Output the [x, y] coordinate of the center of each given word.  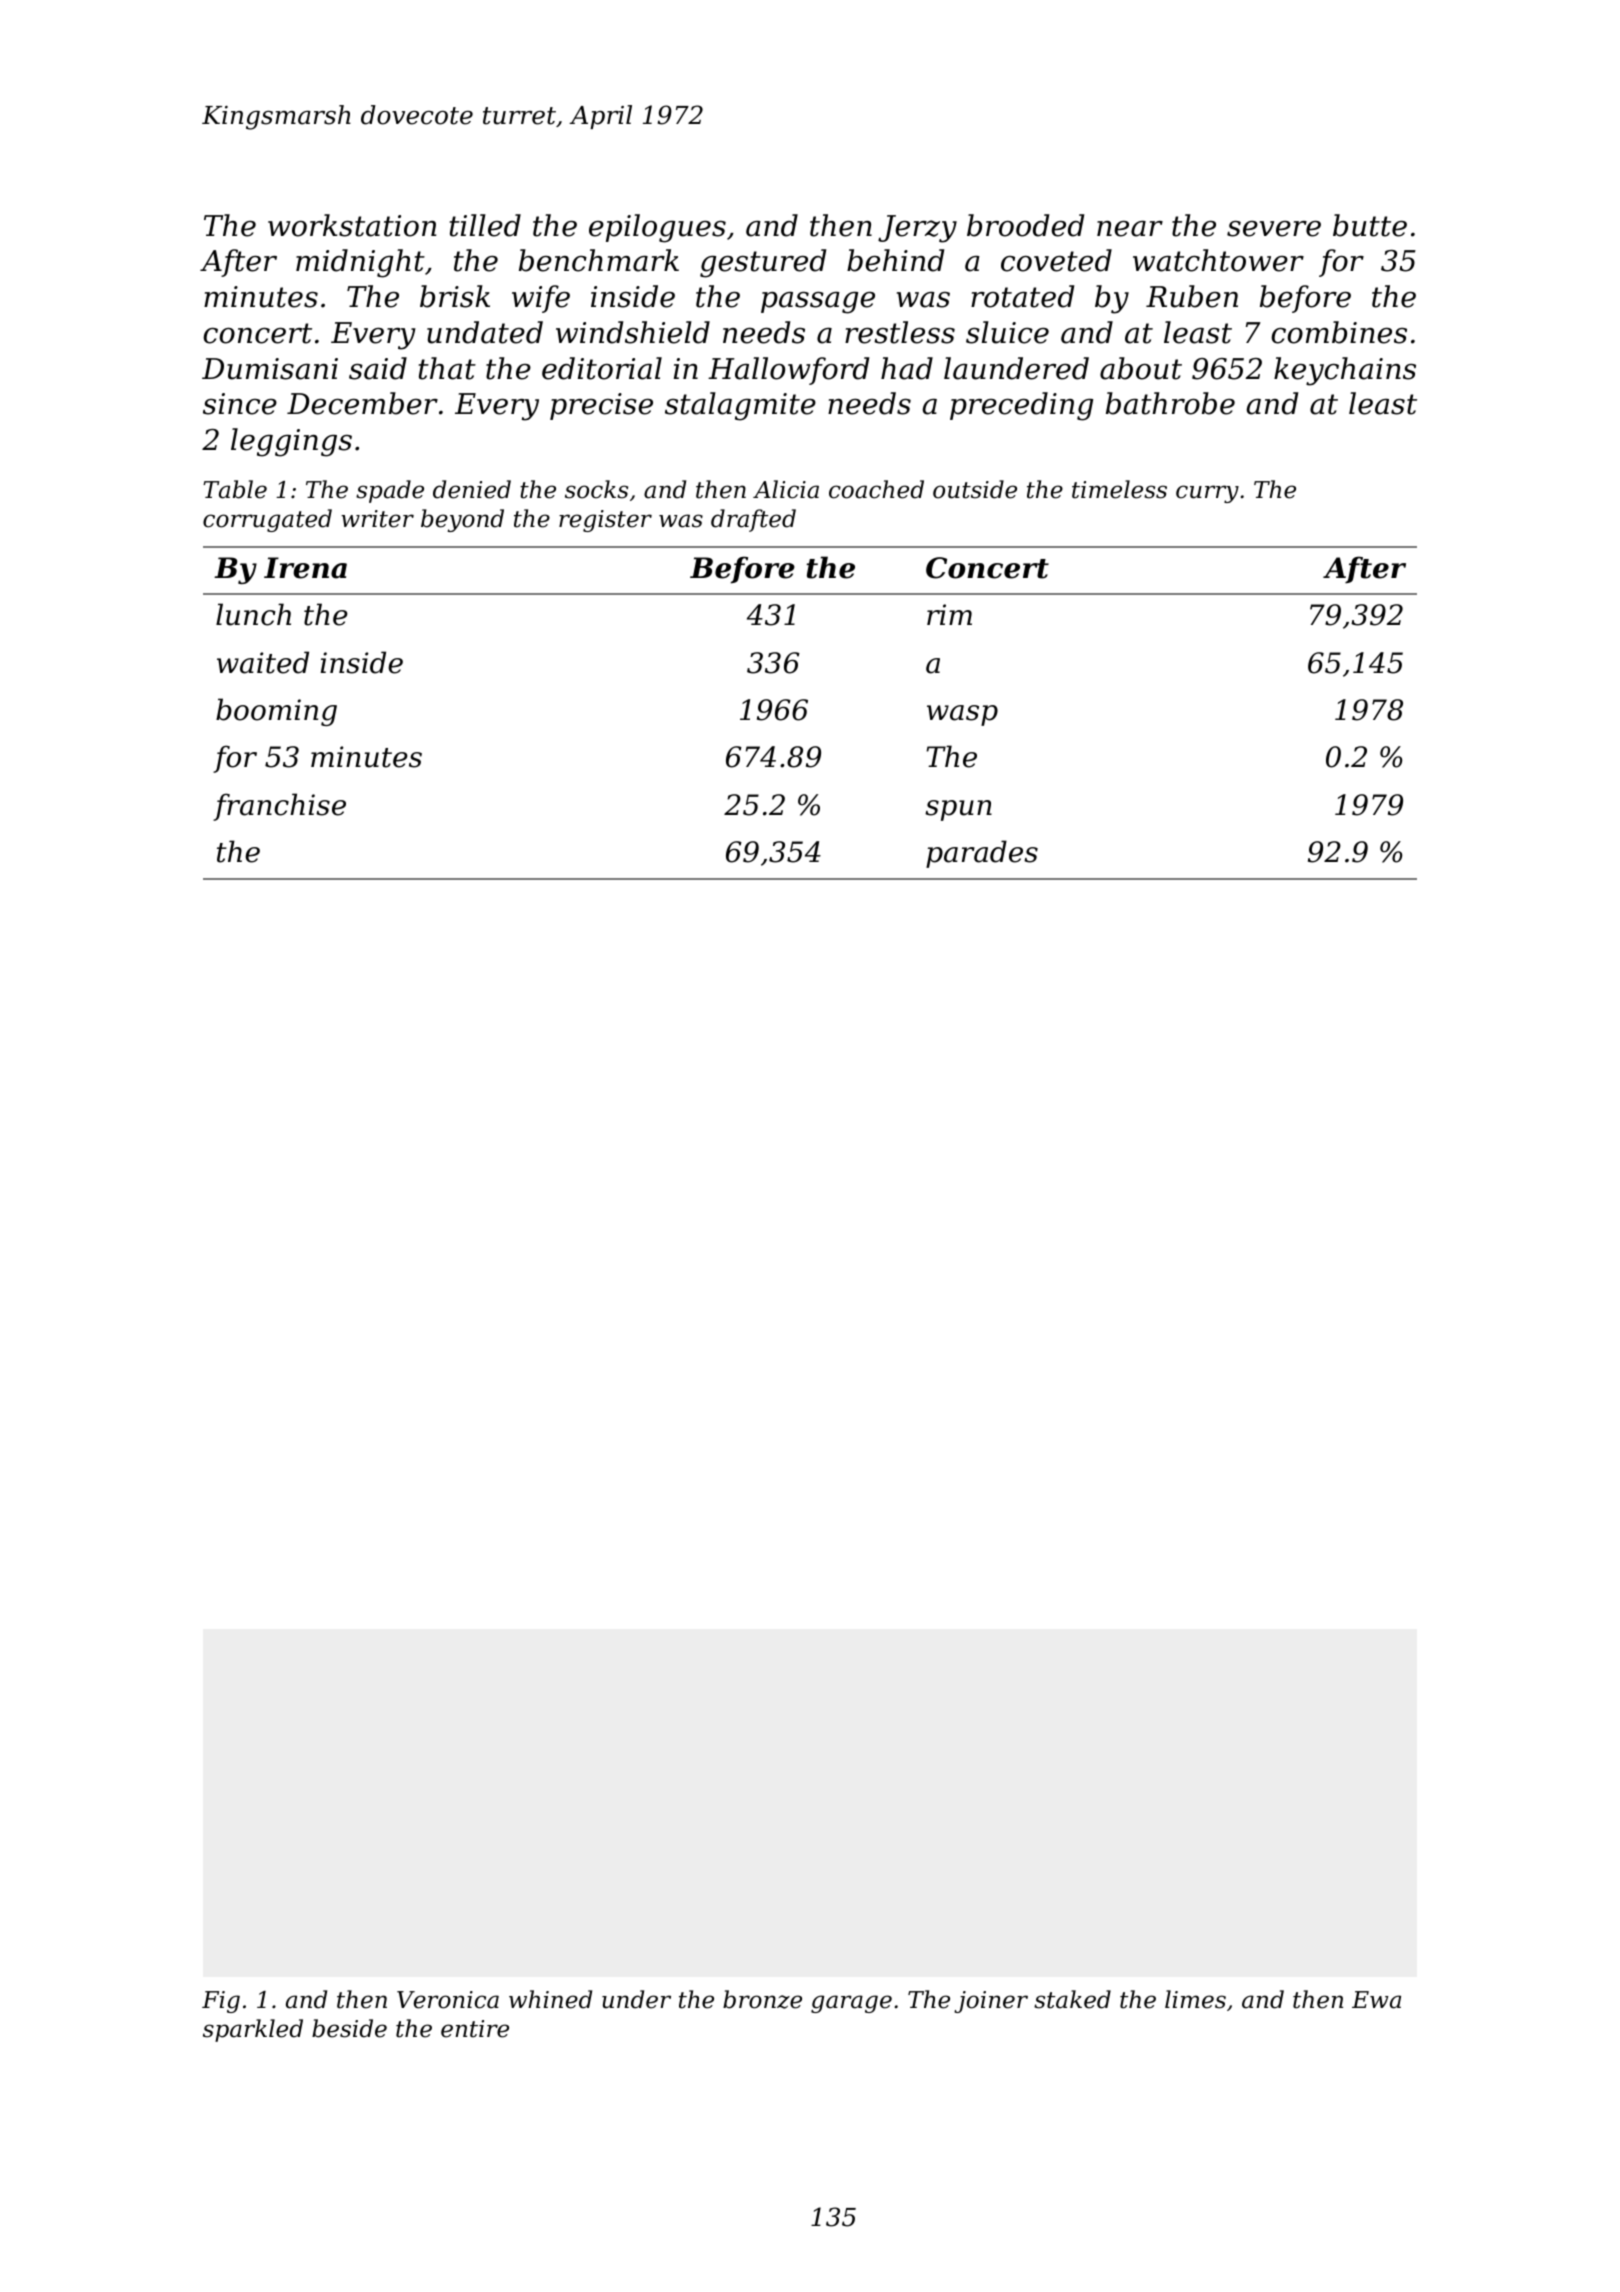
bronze [762, 1999]
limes [1195, 1999]
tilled [485, 225]
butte [1370, 225]
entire [475, 2029]
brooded [1025, 225]
